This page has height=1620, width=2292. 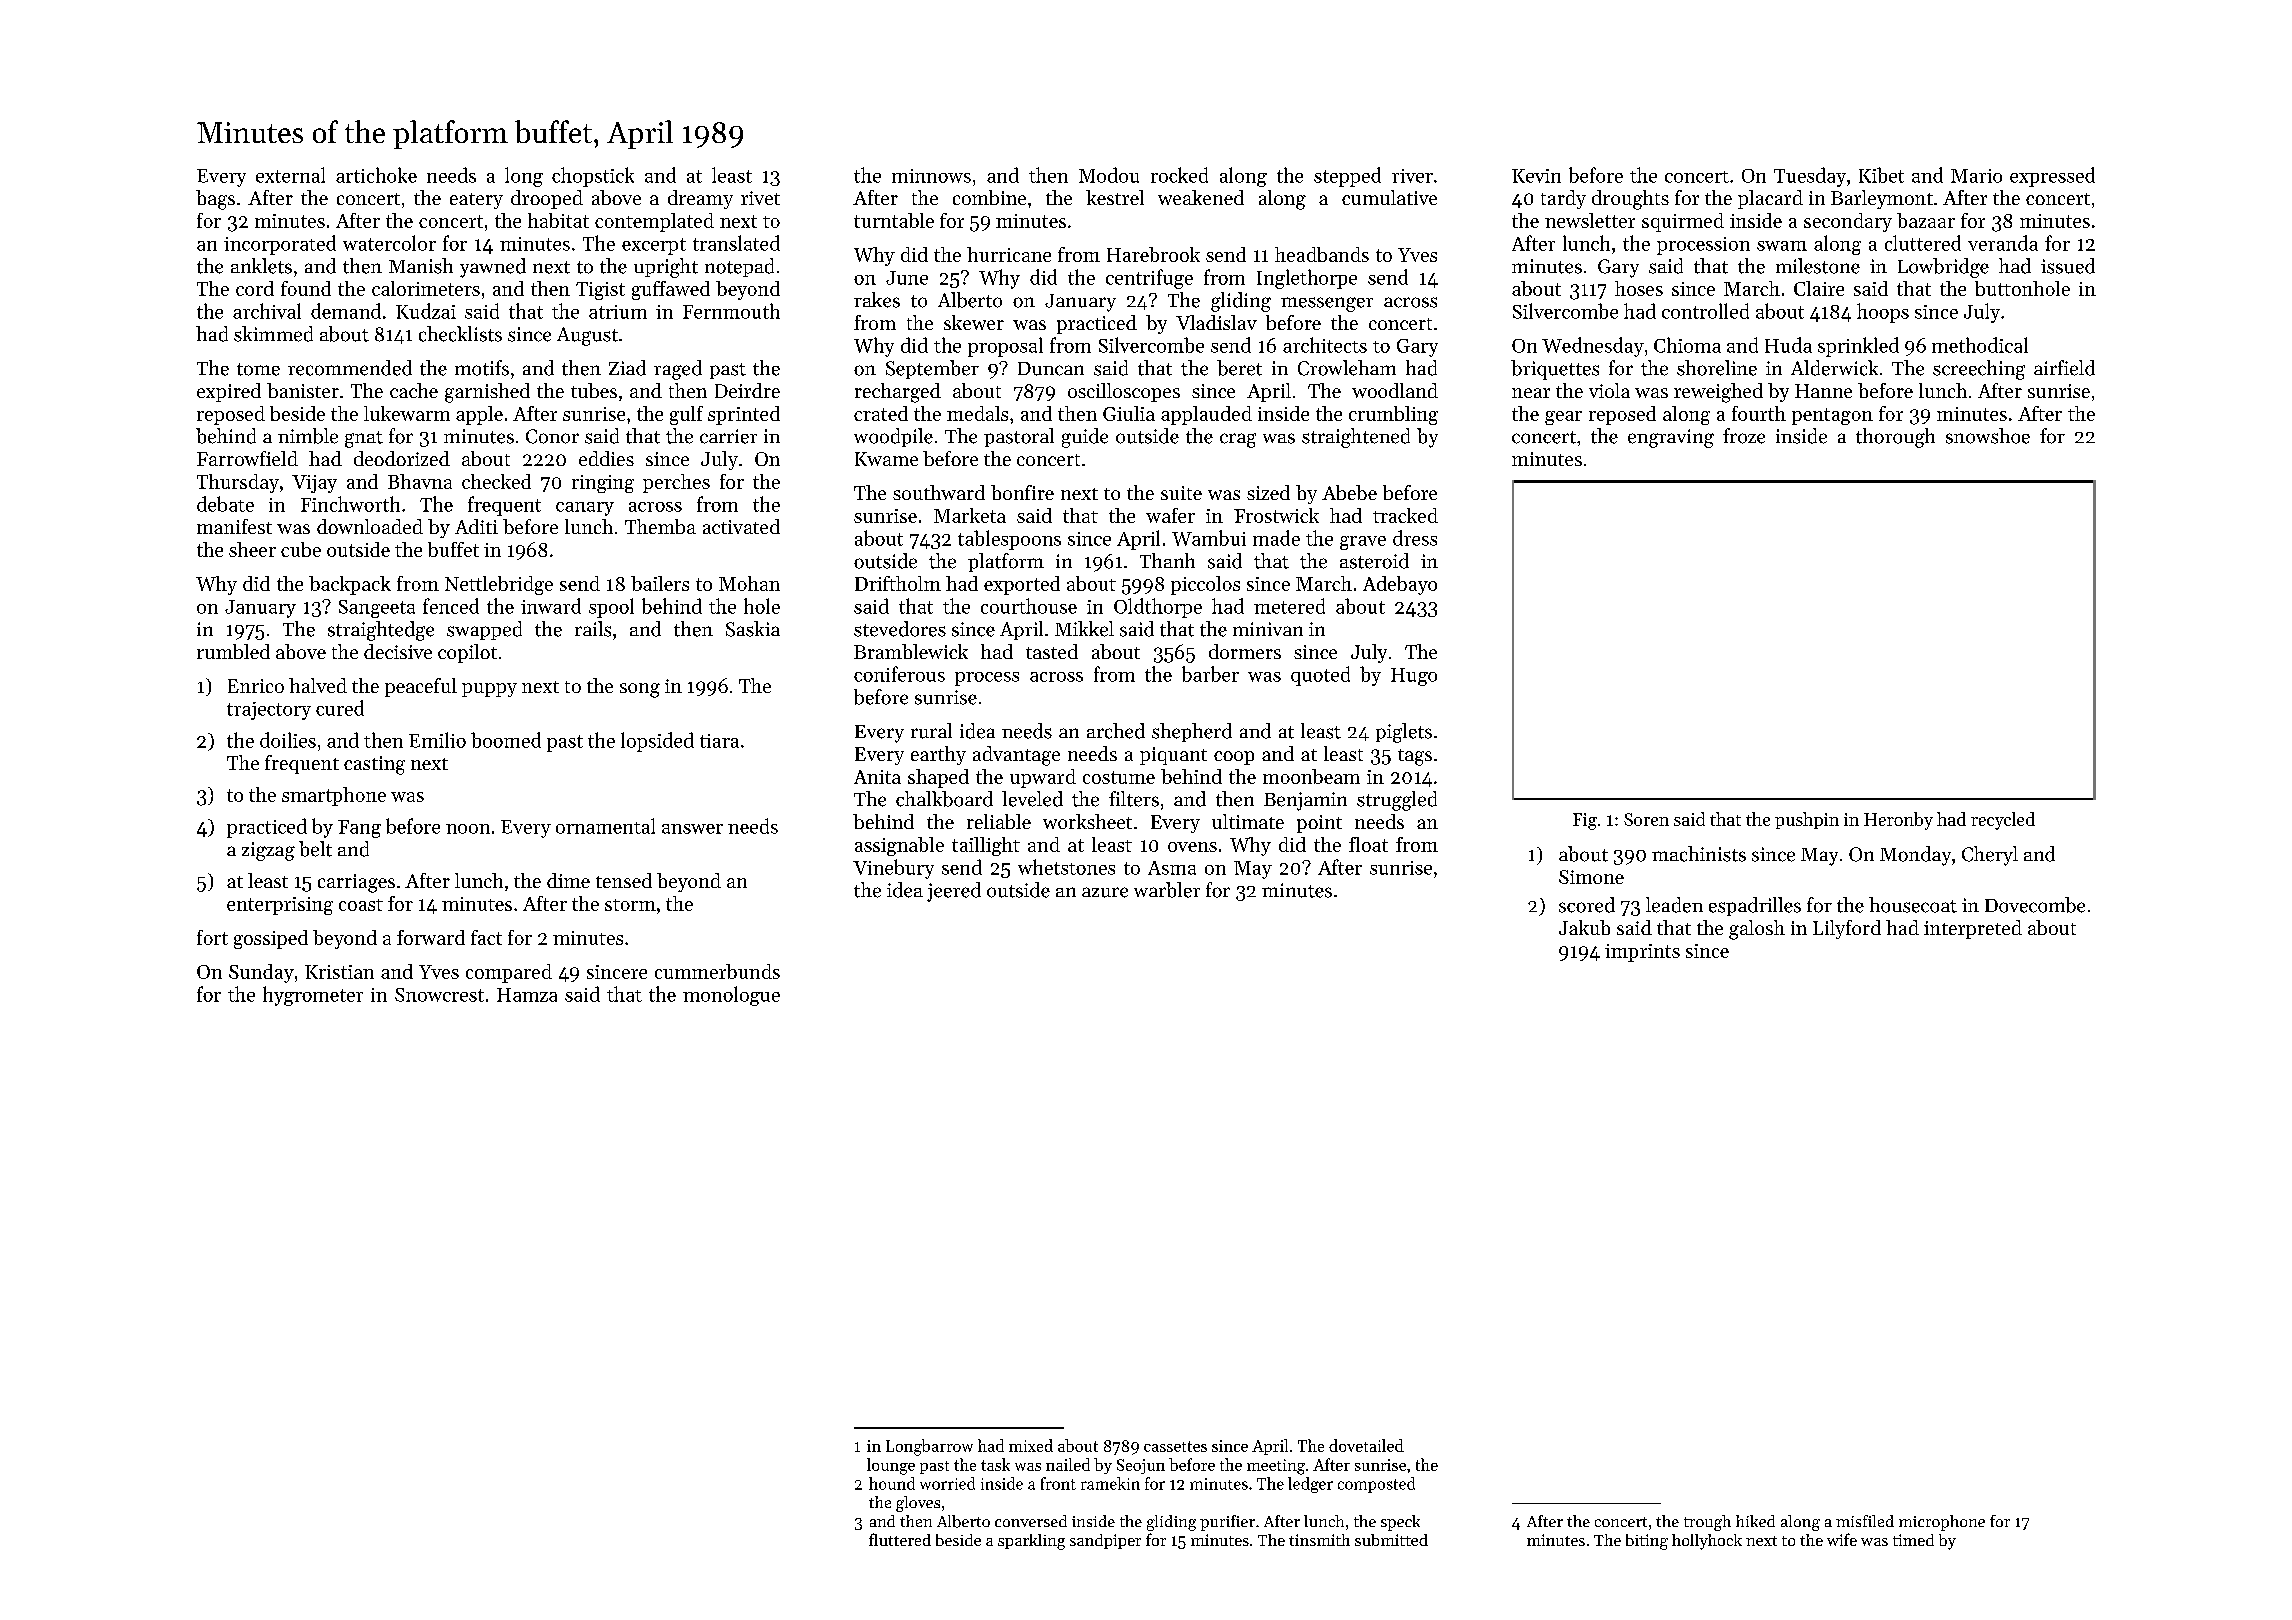 What do you see at coordinates (290, 175) in the page?
I see `external` at bounding box center [290, 175].
